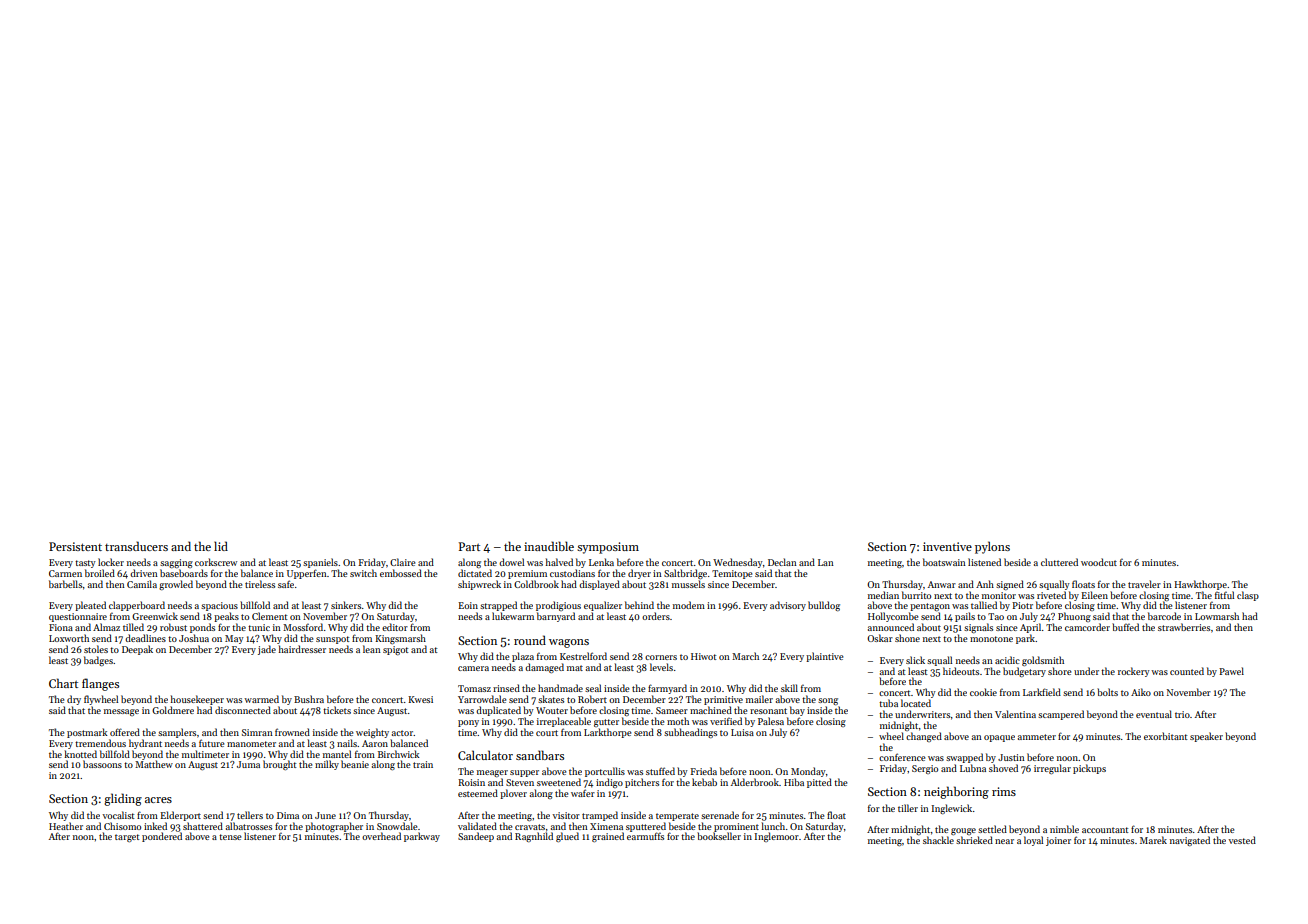 The width and height of the document is (1308, 924). What do you see at coordinates (485, 755) in the document?
I see `Calculator` at bounding box center [485, 755].
